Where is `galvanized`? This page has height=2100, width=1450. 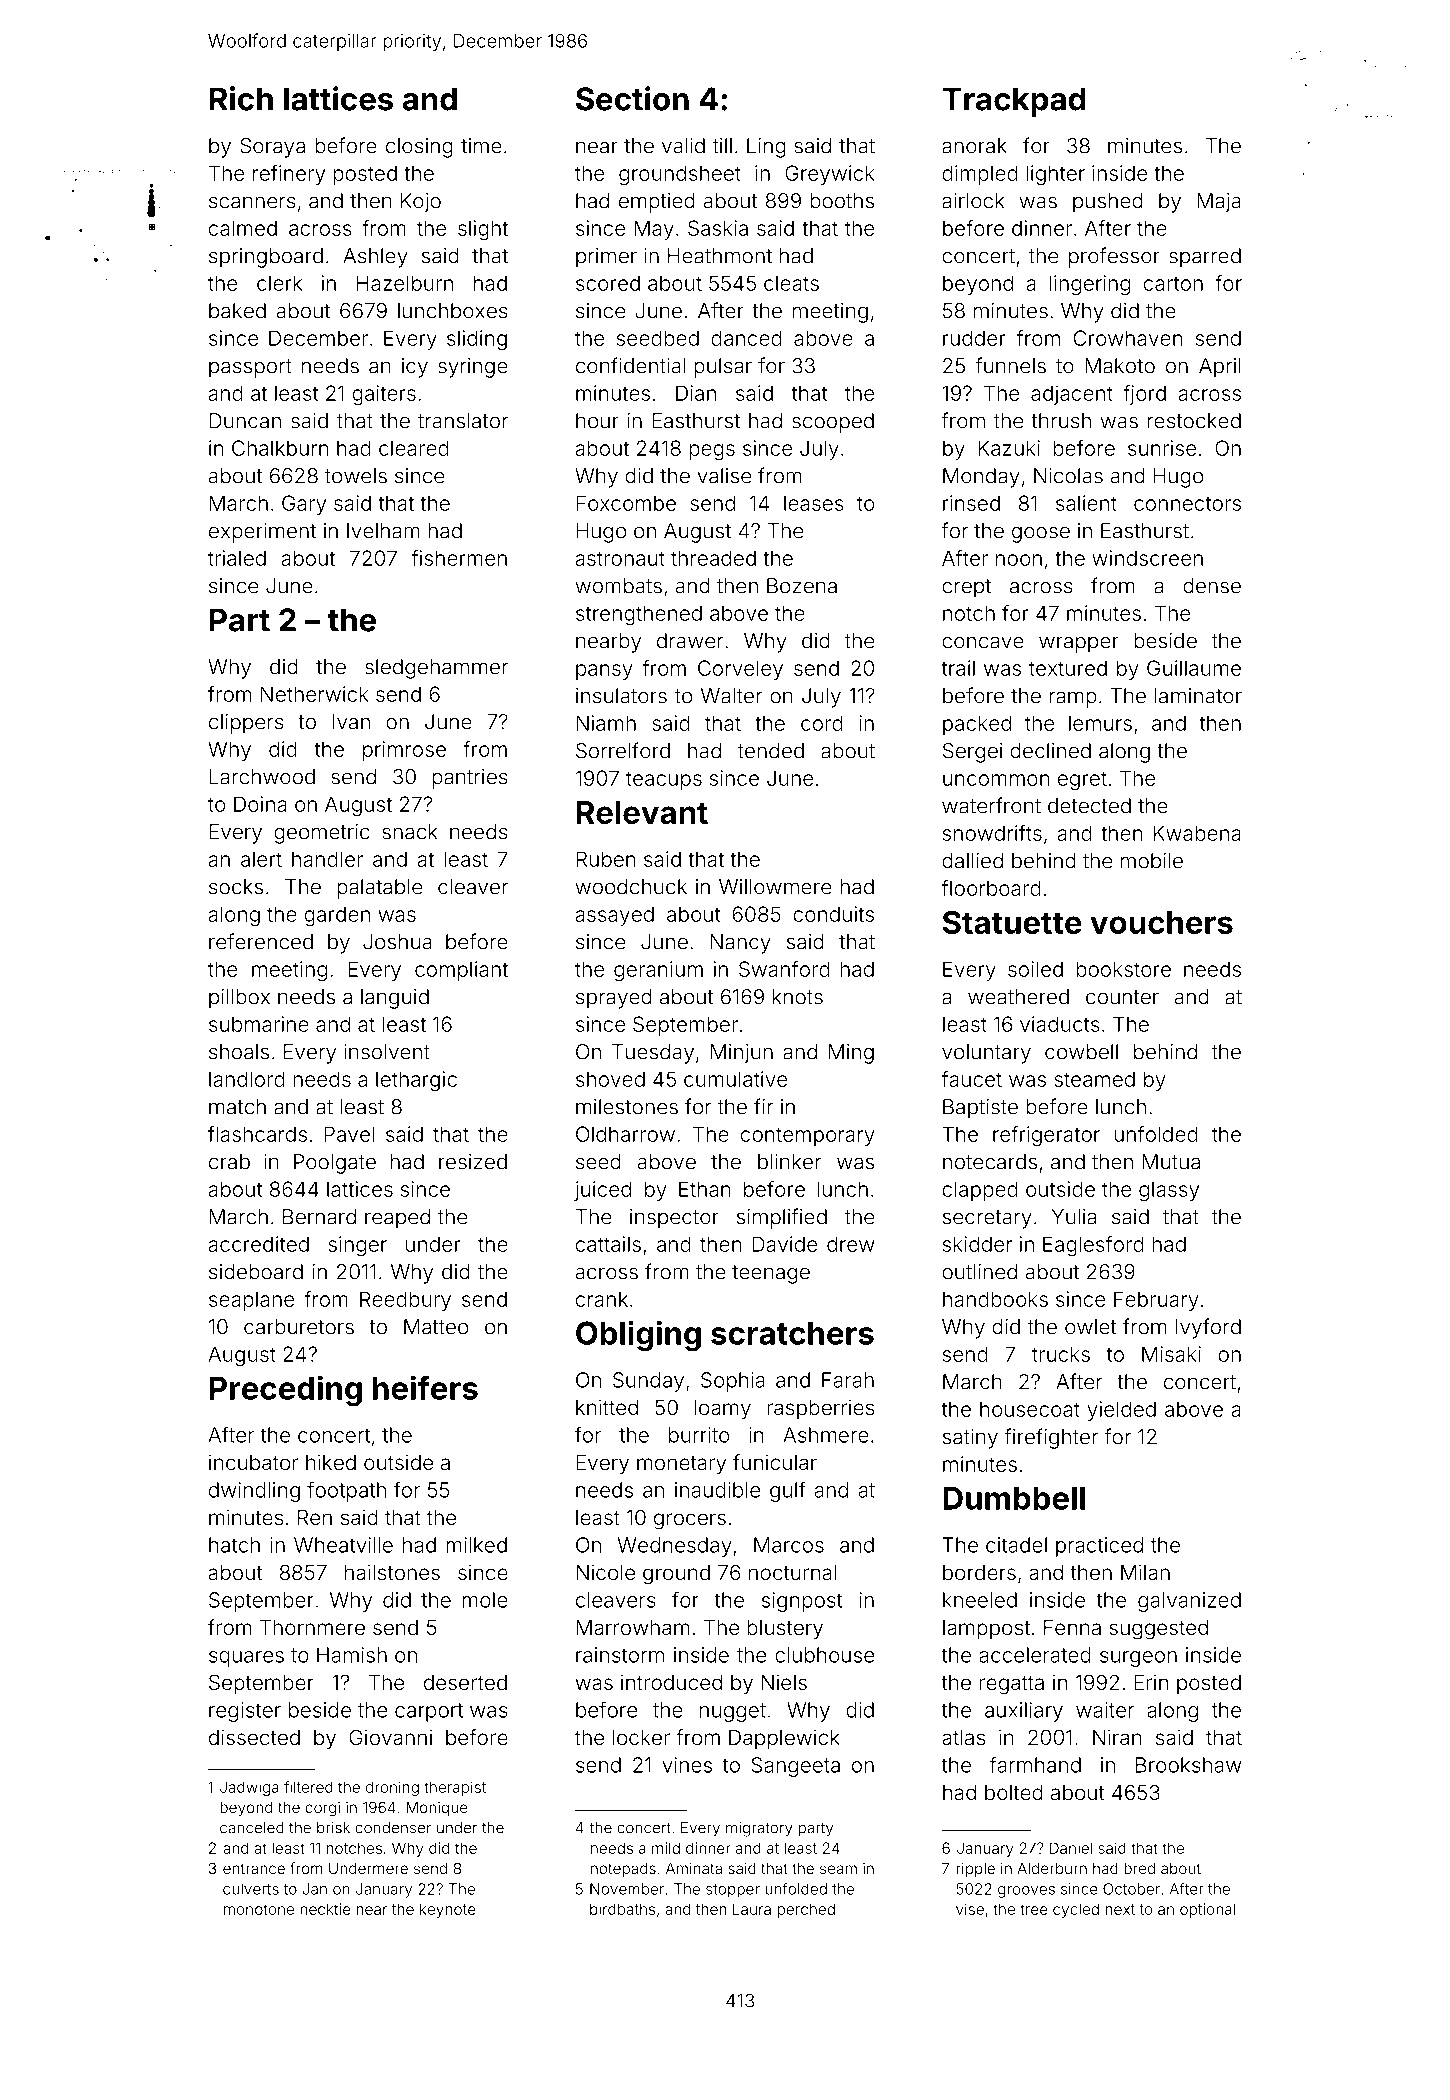
galvanized is located at coordinates (1189, 1602).
